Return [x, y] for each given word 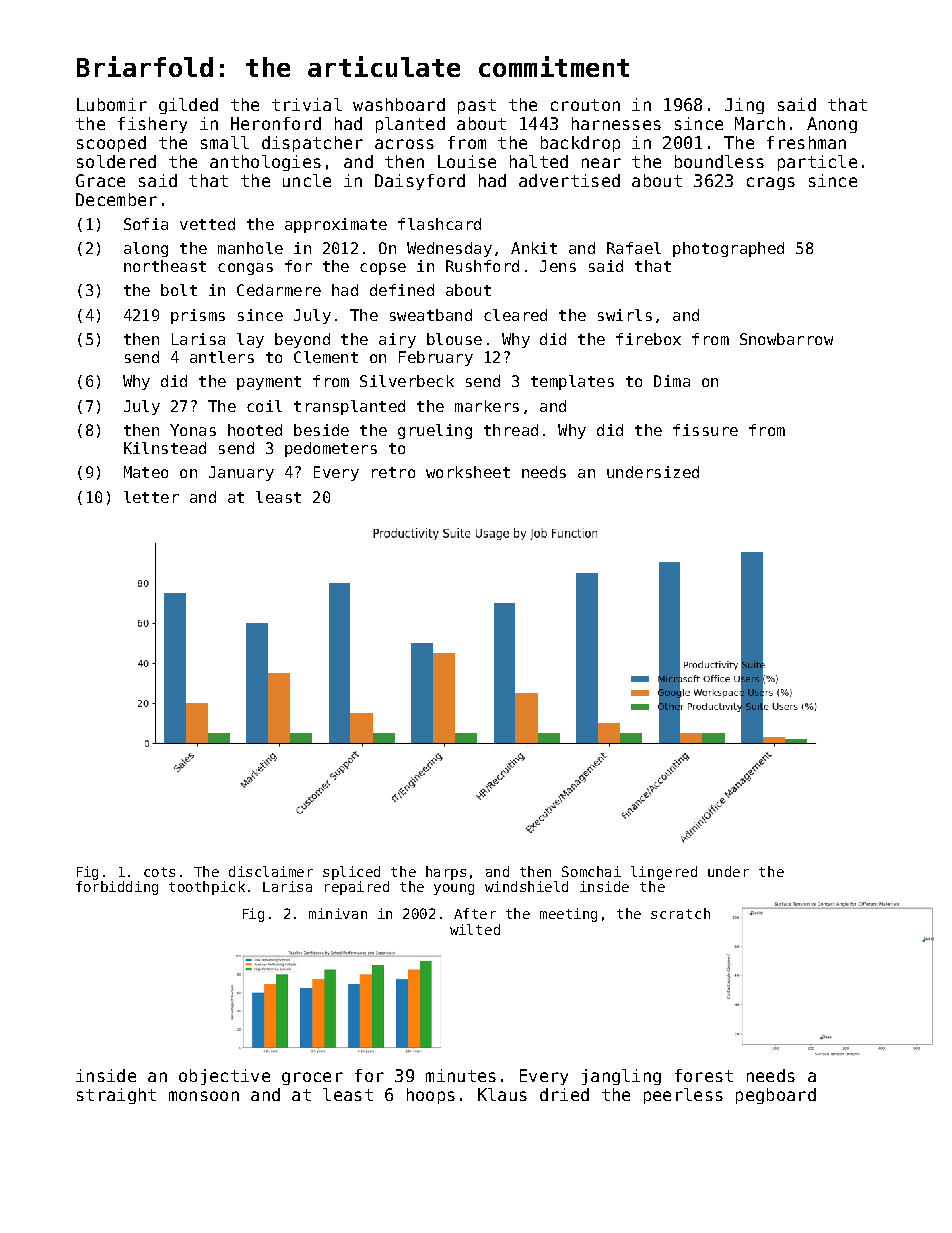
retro [393, 472]
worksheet [468, 472]
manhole [250, 248]
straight [116, 1096]
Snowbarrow [786, 339]
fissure [705, 430]
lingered [664, 873]
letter [151, 497]
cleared [515, 315]
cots [159, 872]
